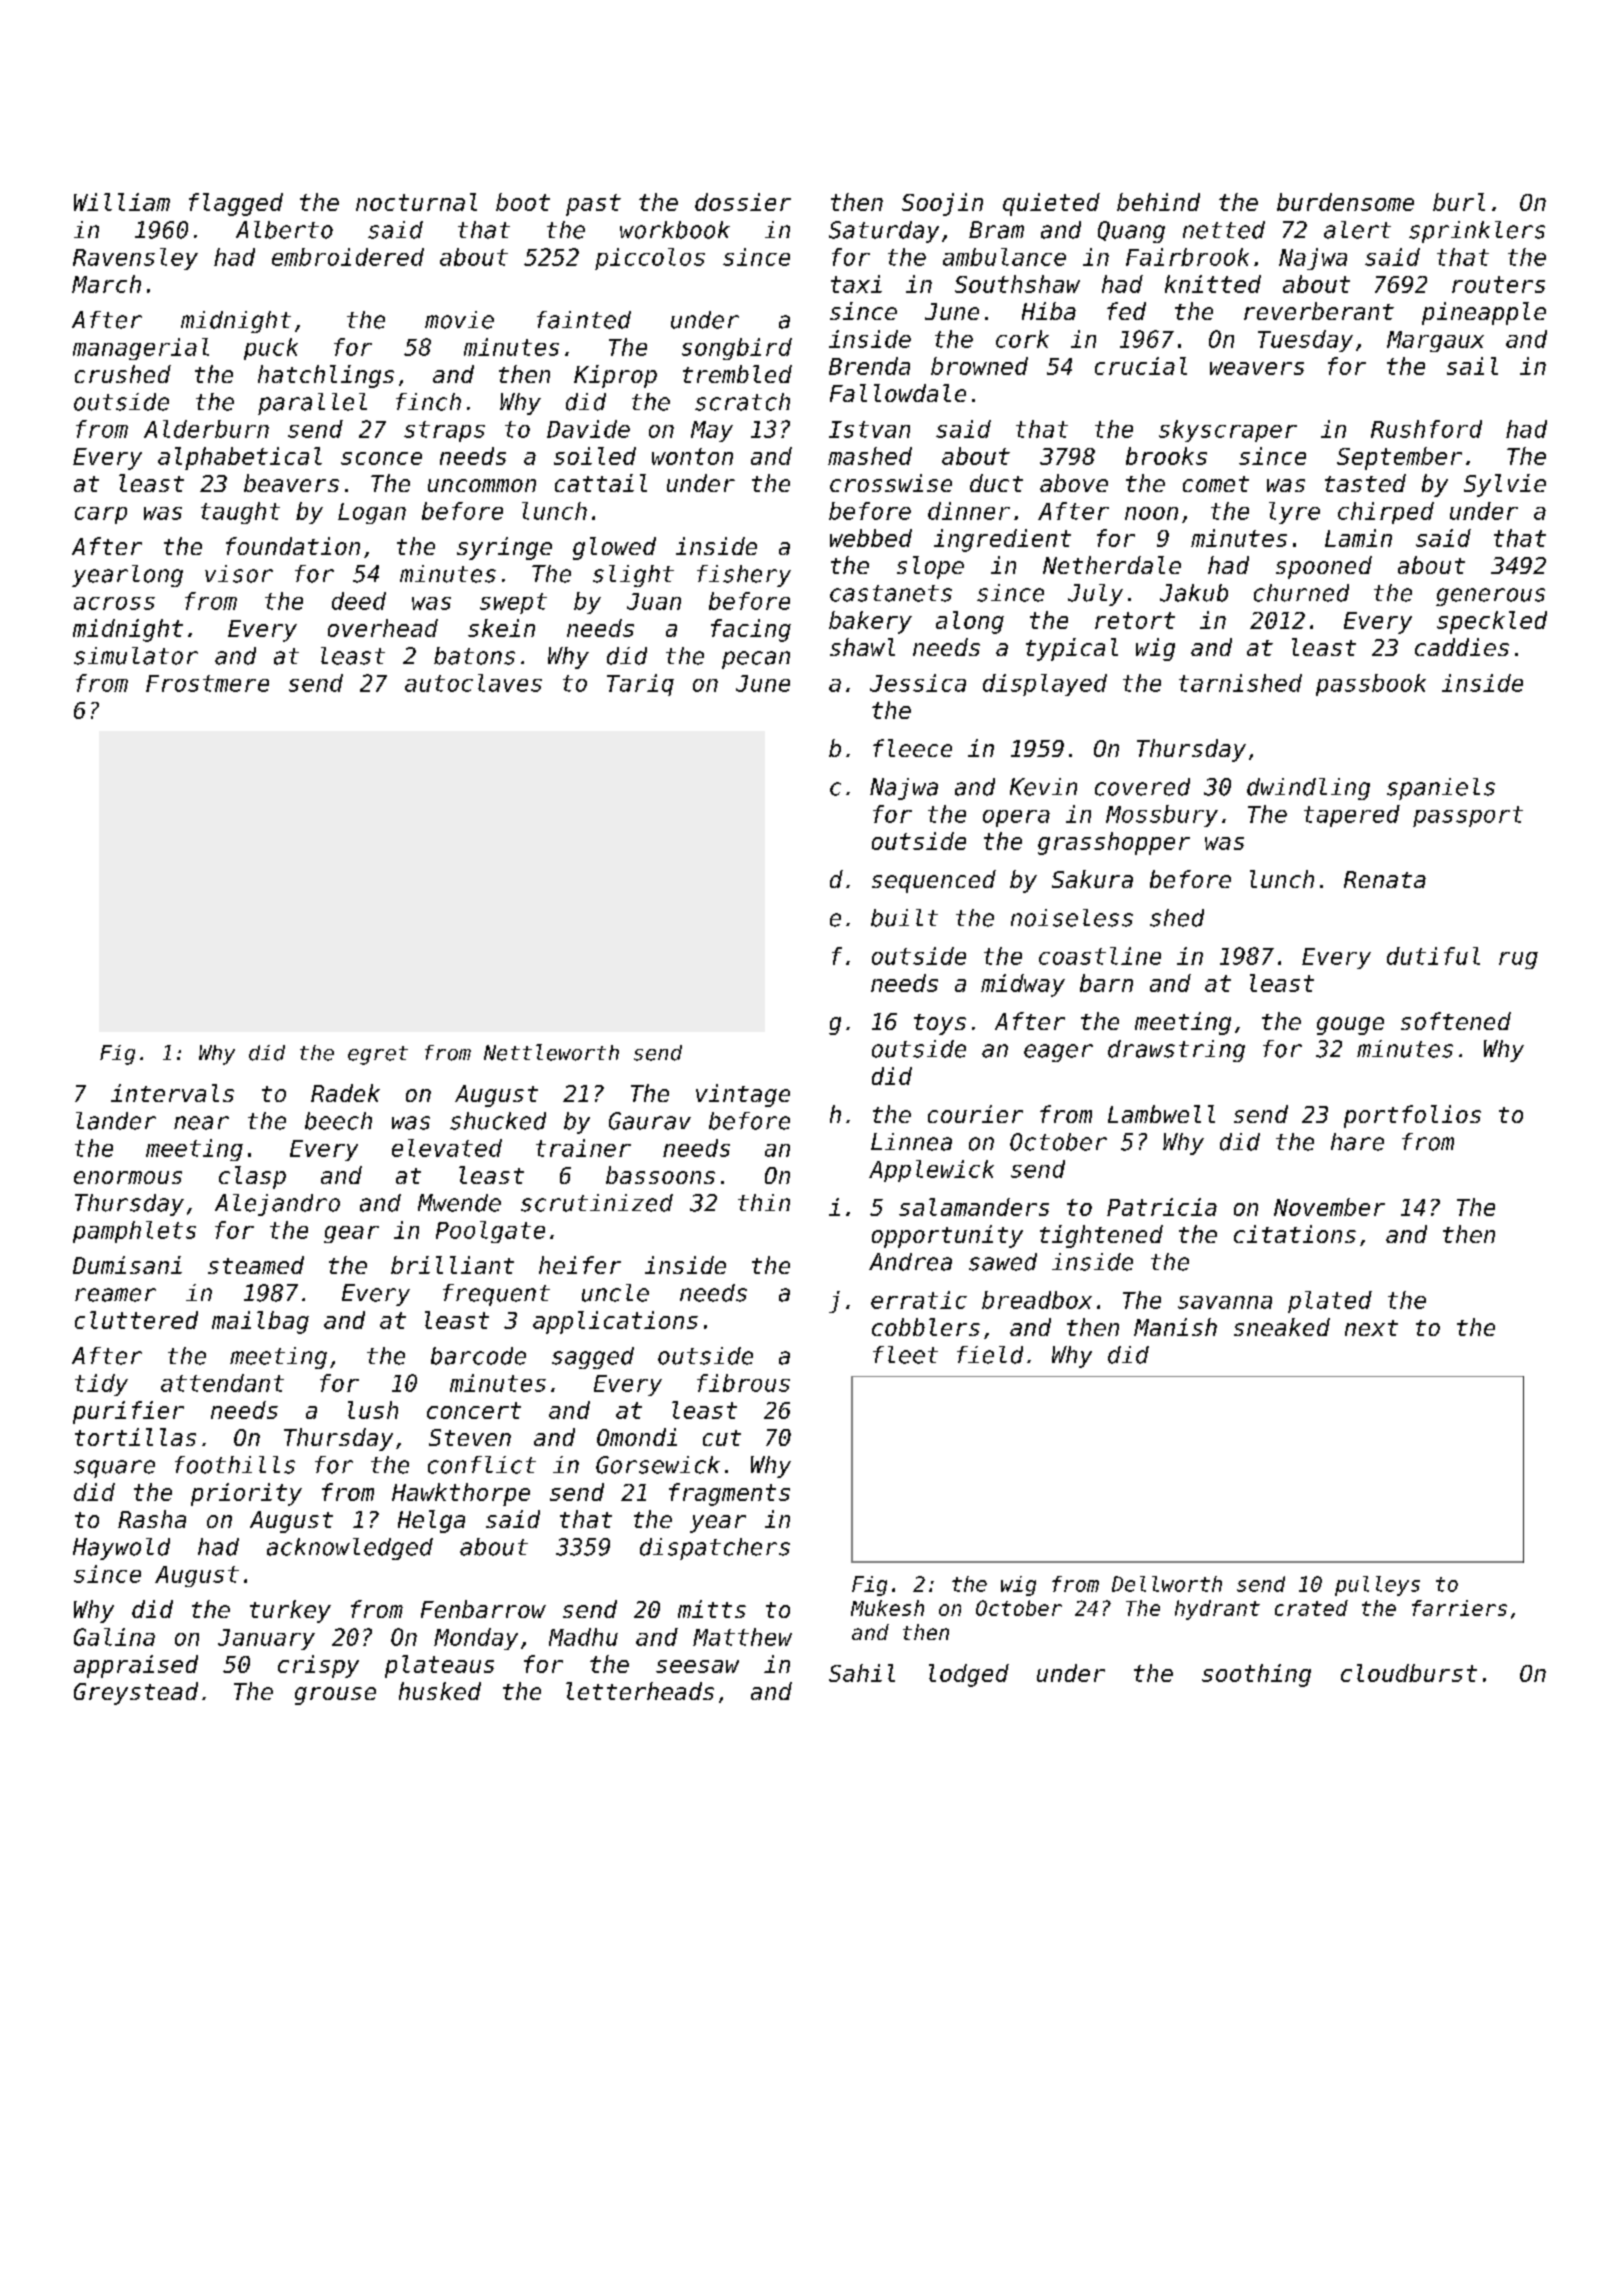 The image size is (1620, 2292). I want to click on Dellworth, so click(1167, 1584).
